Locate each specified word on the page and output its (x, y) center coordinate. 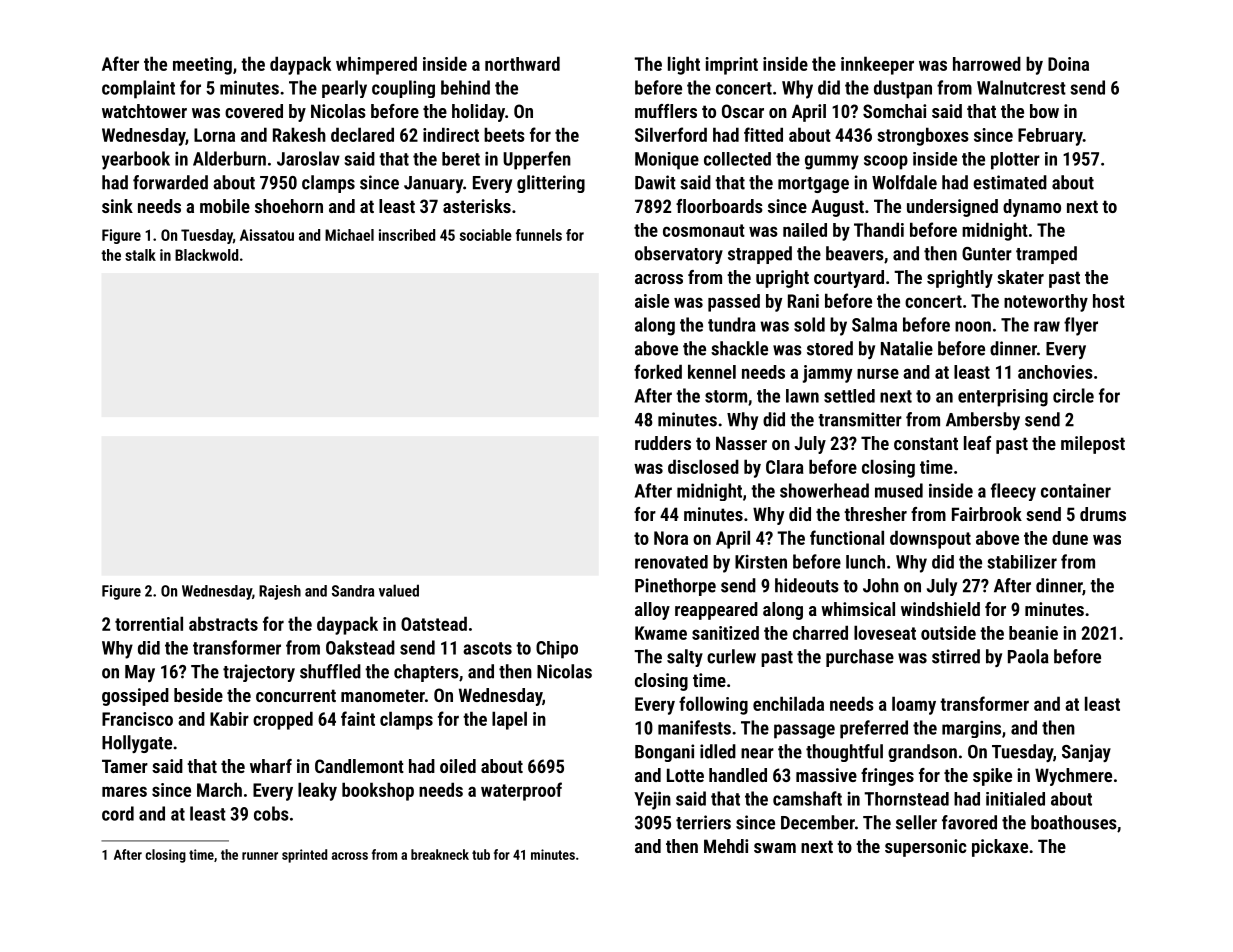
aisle (652, 301)
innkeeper (877, 65)
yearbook (136, 160)
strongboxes (923, 136)
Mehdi (726, 846)
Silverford (671, 134)
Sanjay (1086, 753)
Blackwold (206, 255)
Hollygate (137, 744)
